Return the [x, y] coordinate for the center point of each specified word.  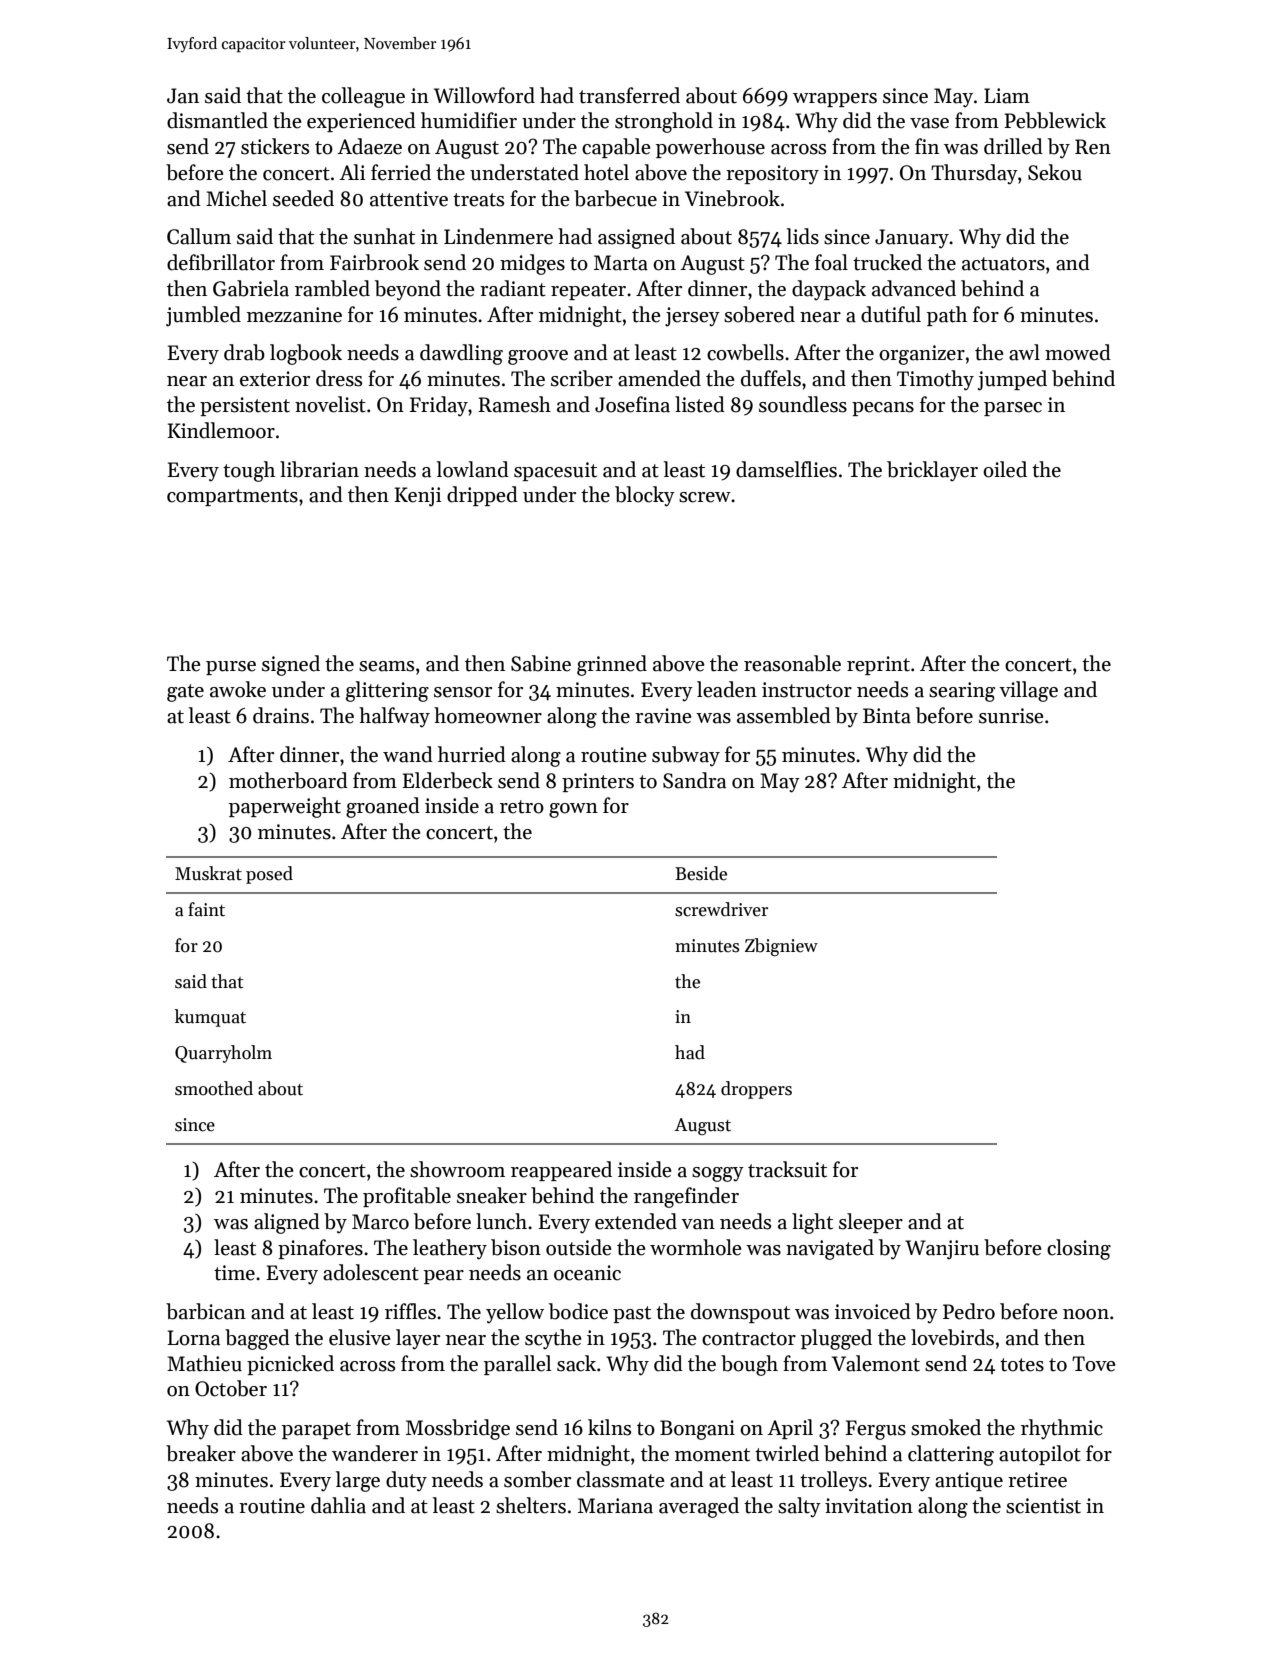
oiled [1005, 469]
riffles [410, 1311]
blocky [645, 496]
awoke [238, 689]
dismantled [217, 120]
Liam [1007, 96]
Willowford [484, 95]
